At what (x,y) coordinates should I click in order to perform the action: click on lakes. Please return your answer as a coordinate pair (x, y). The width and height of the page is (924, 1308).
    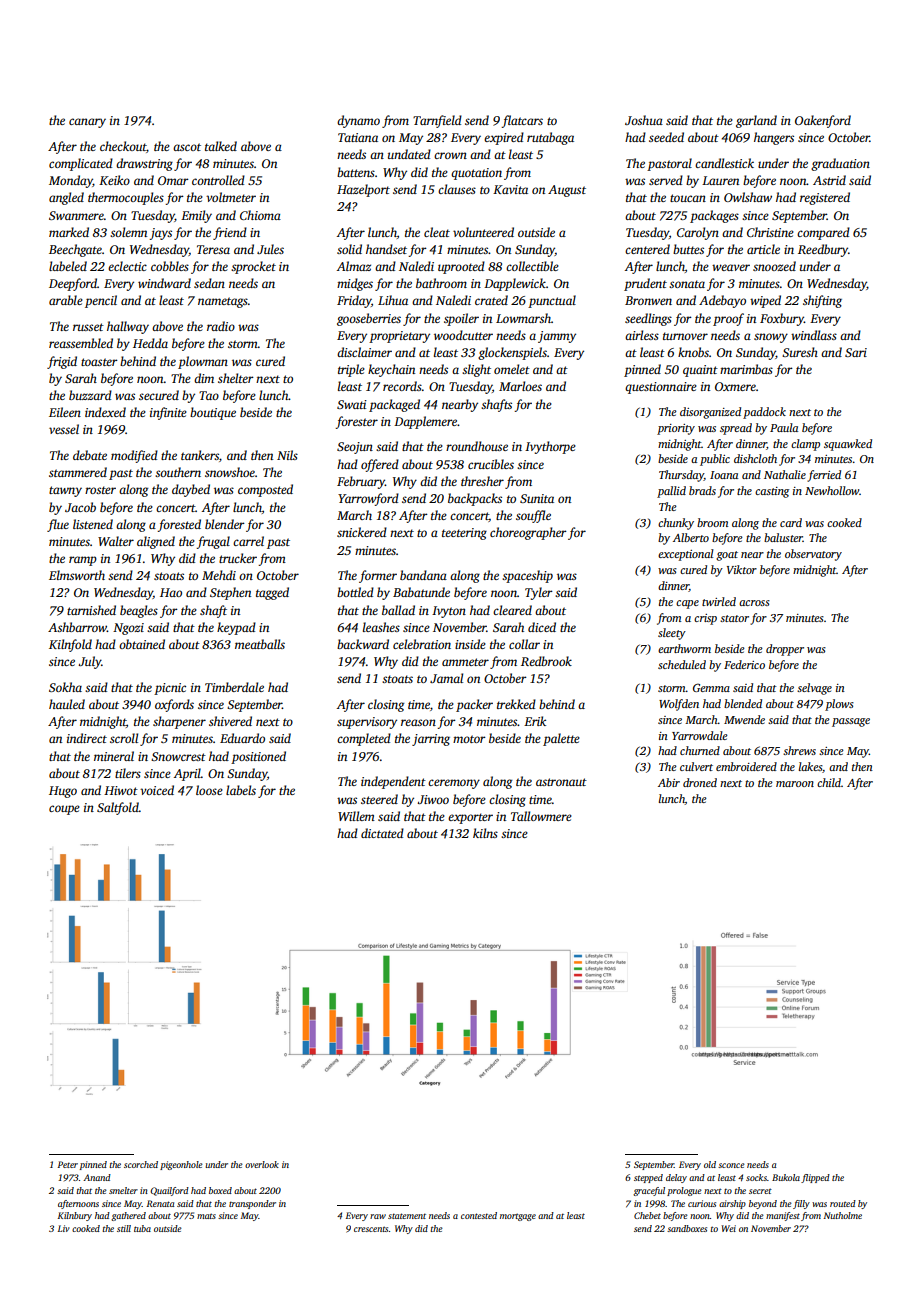
    Looking at the image, I should click on (810, 766).
